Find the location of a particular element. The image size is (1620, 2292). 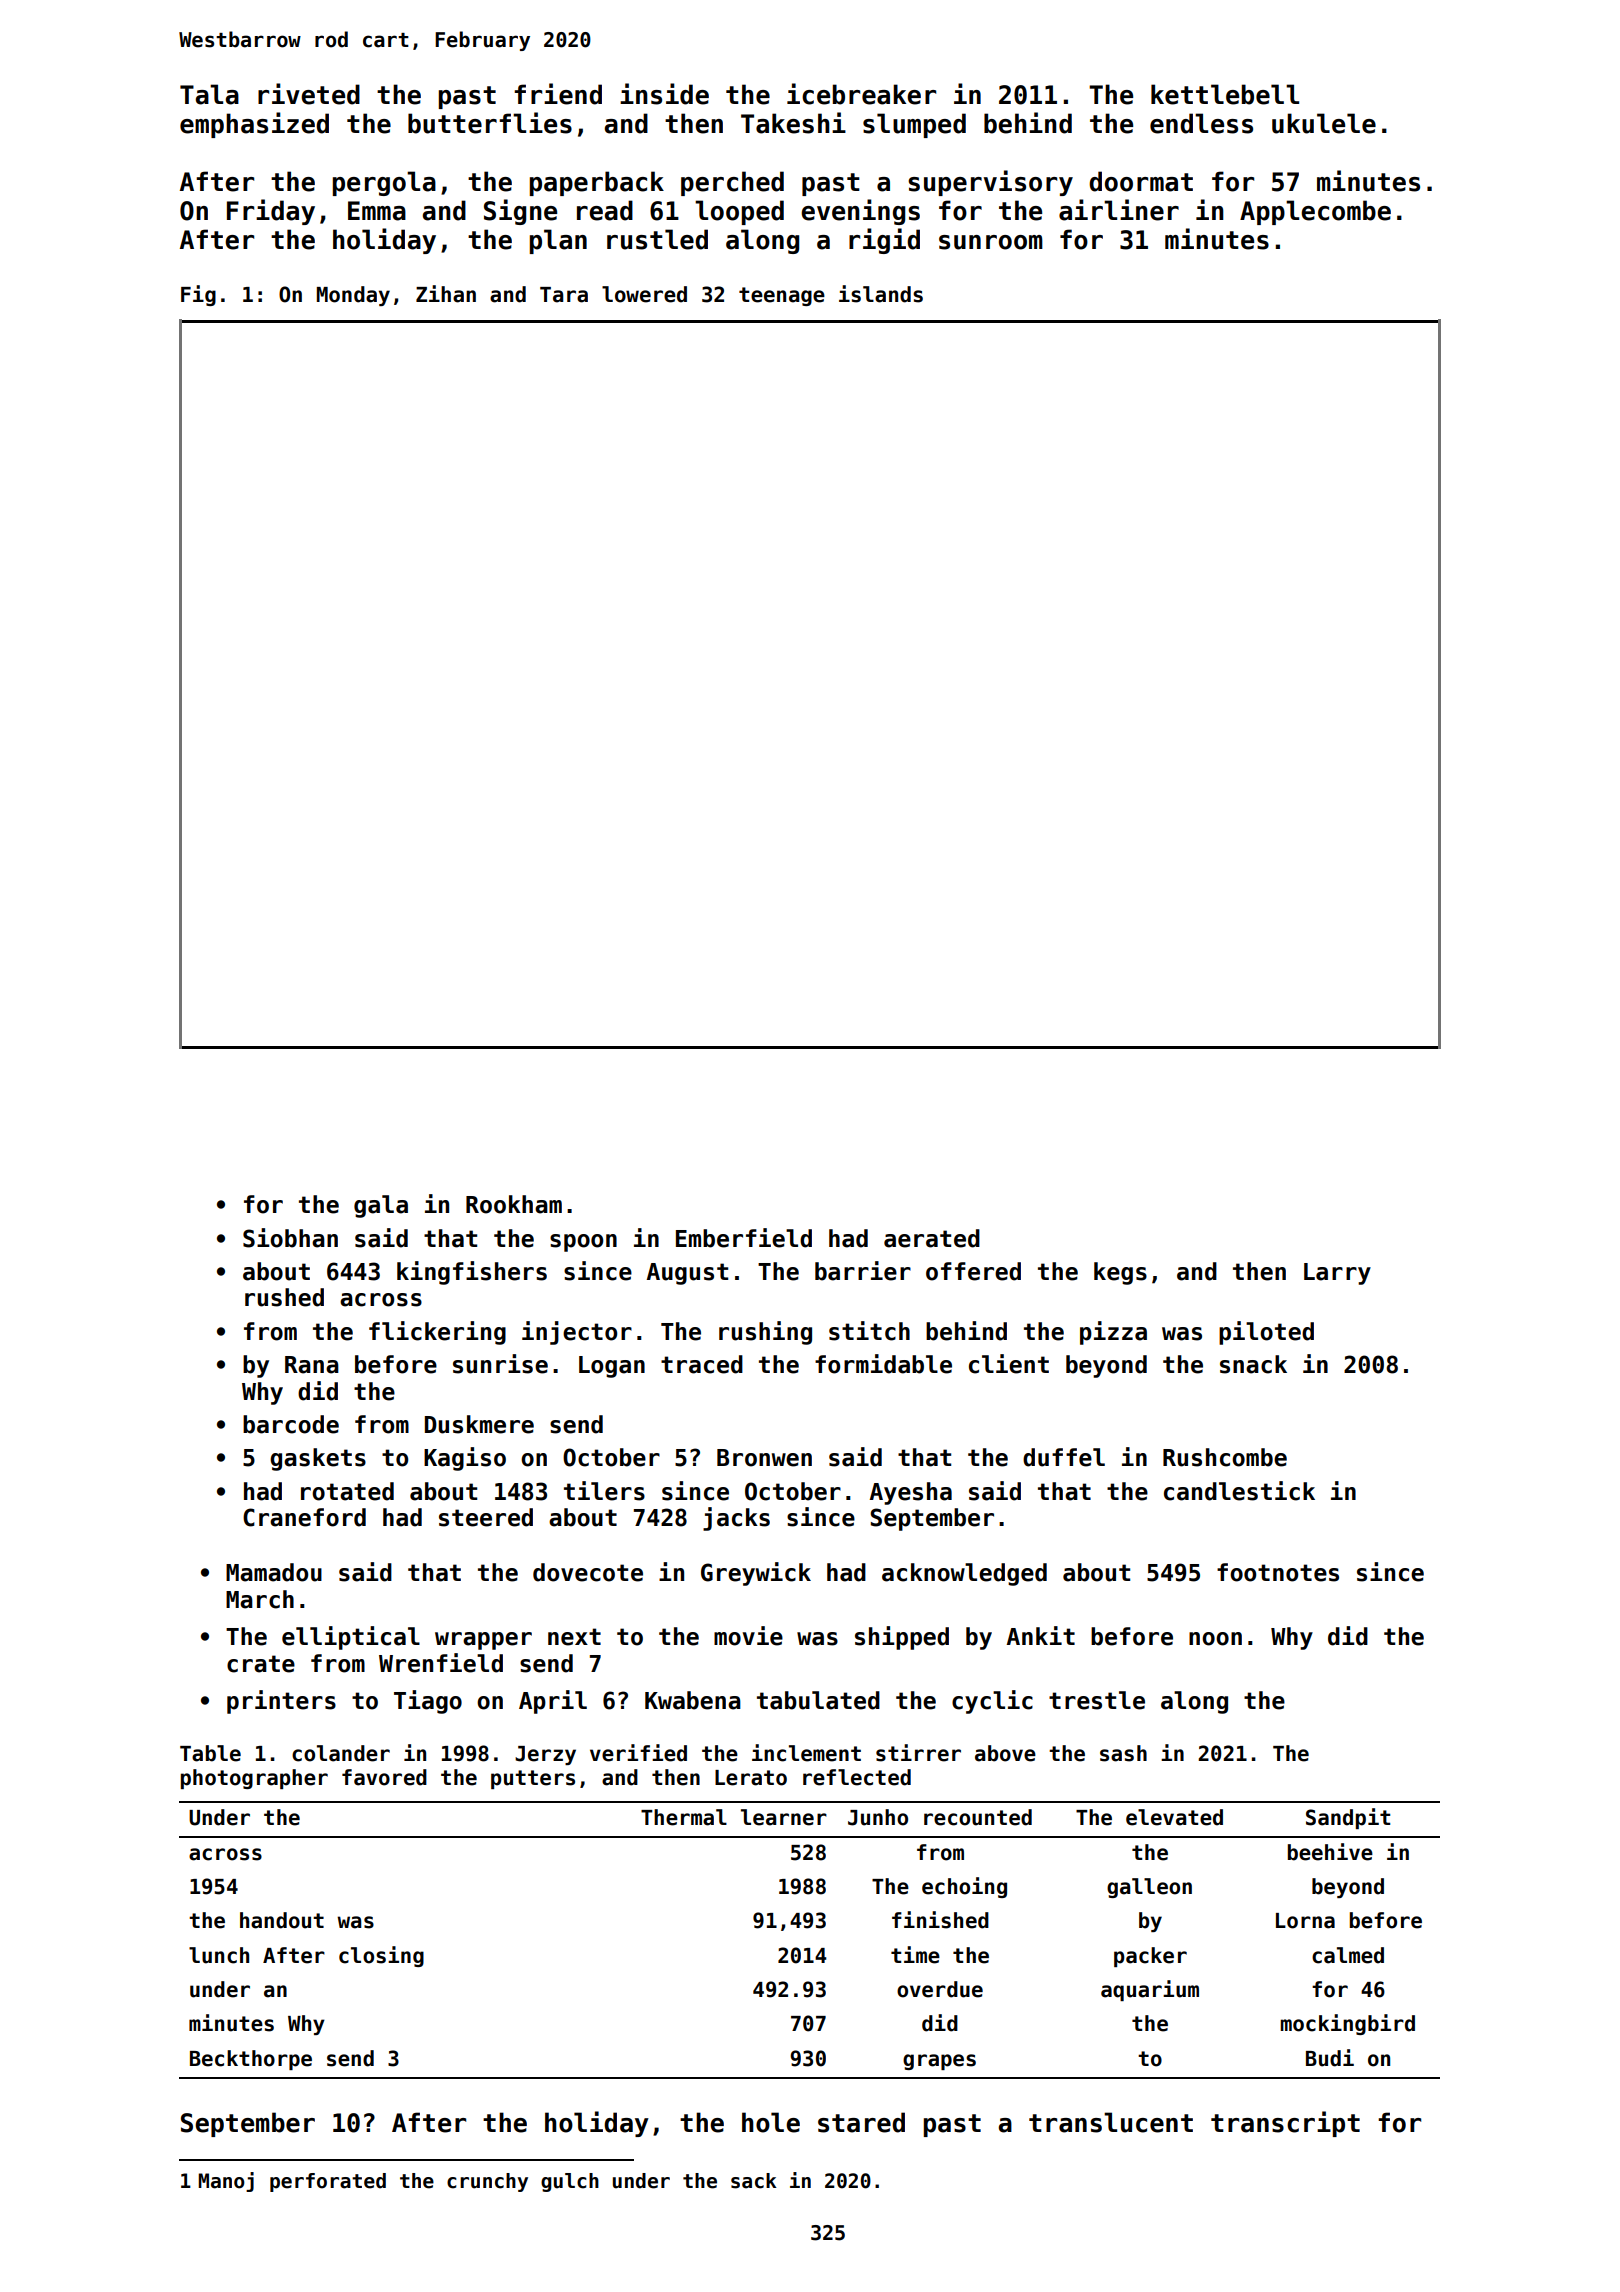

inside is located at coordinates (664, 94).
